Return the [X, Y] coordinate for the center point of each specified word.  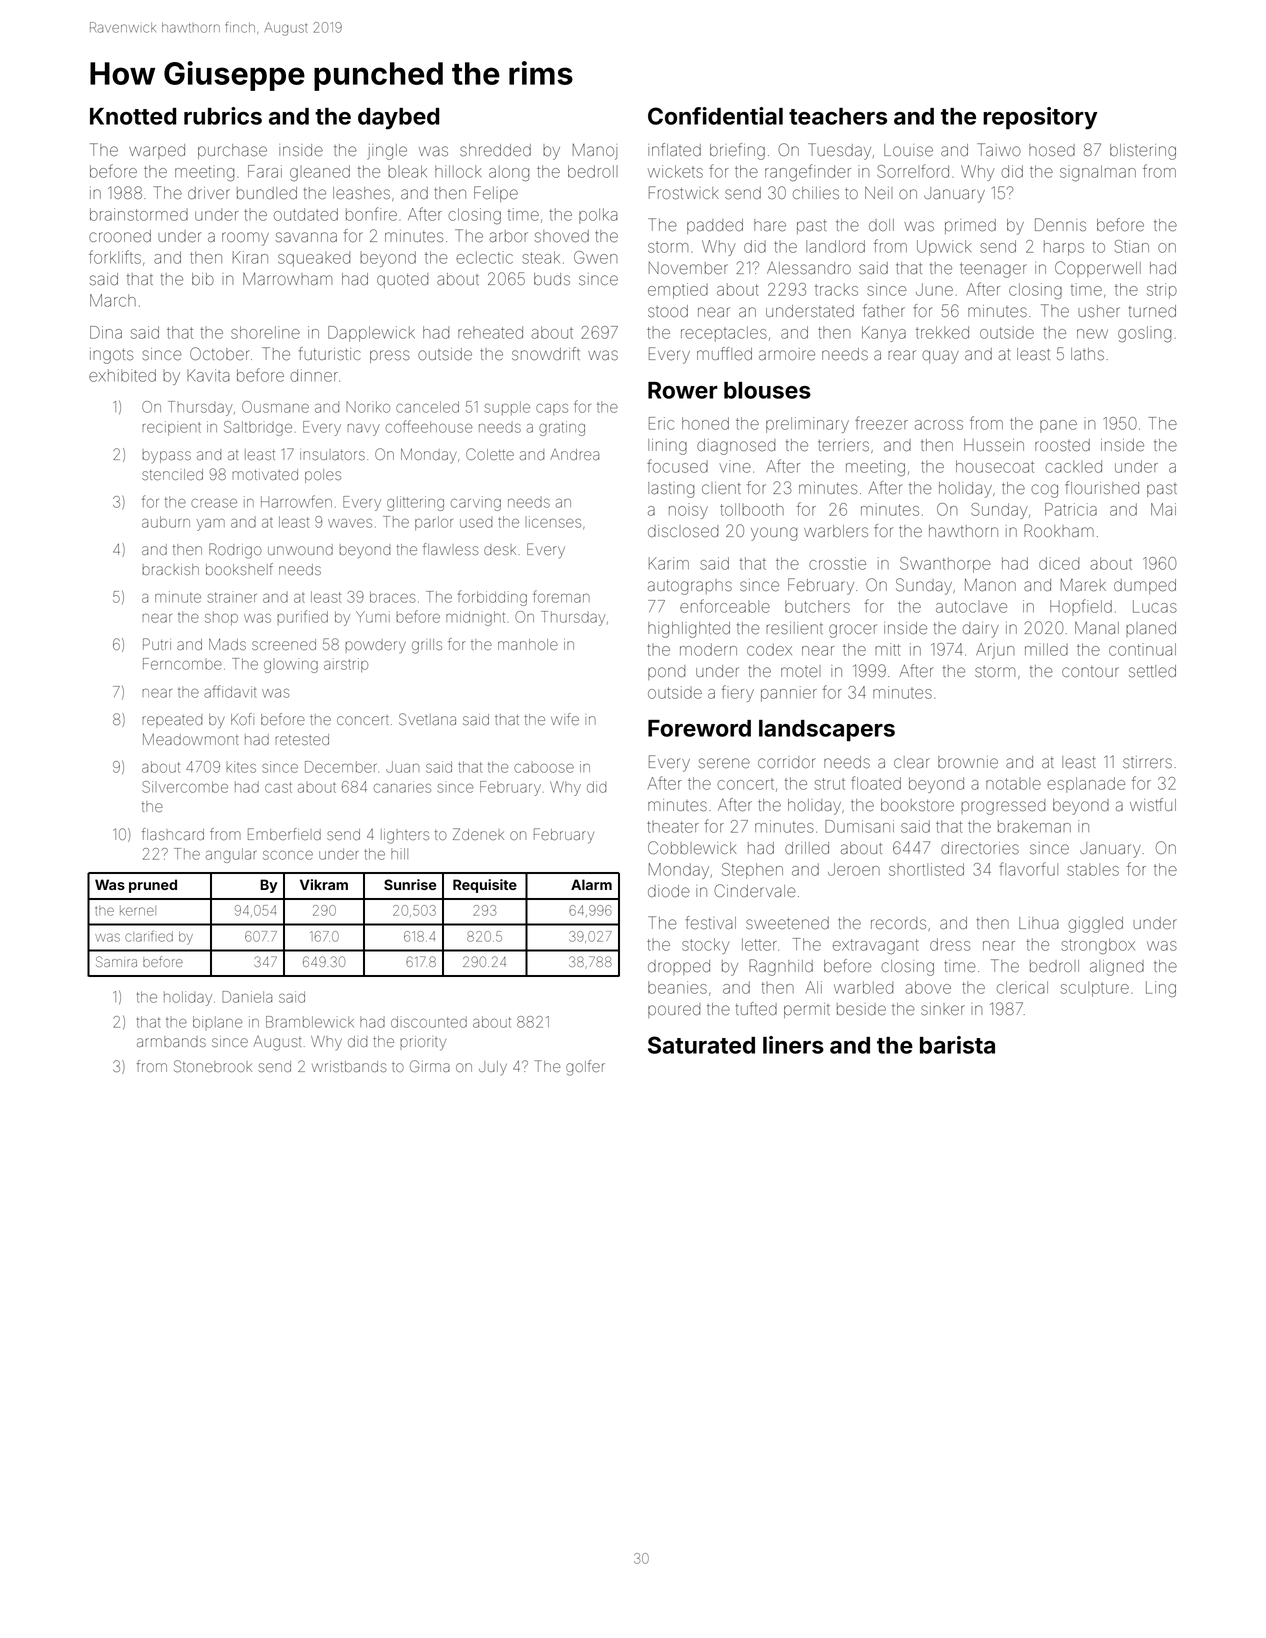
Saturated [701, 1045]
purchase [232, 151]
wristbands [349, 1066]
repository [1040, 118]
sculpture [1095, 989]
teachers [838, 116]
